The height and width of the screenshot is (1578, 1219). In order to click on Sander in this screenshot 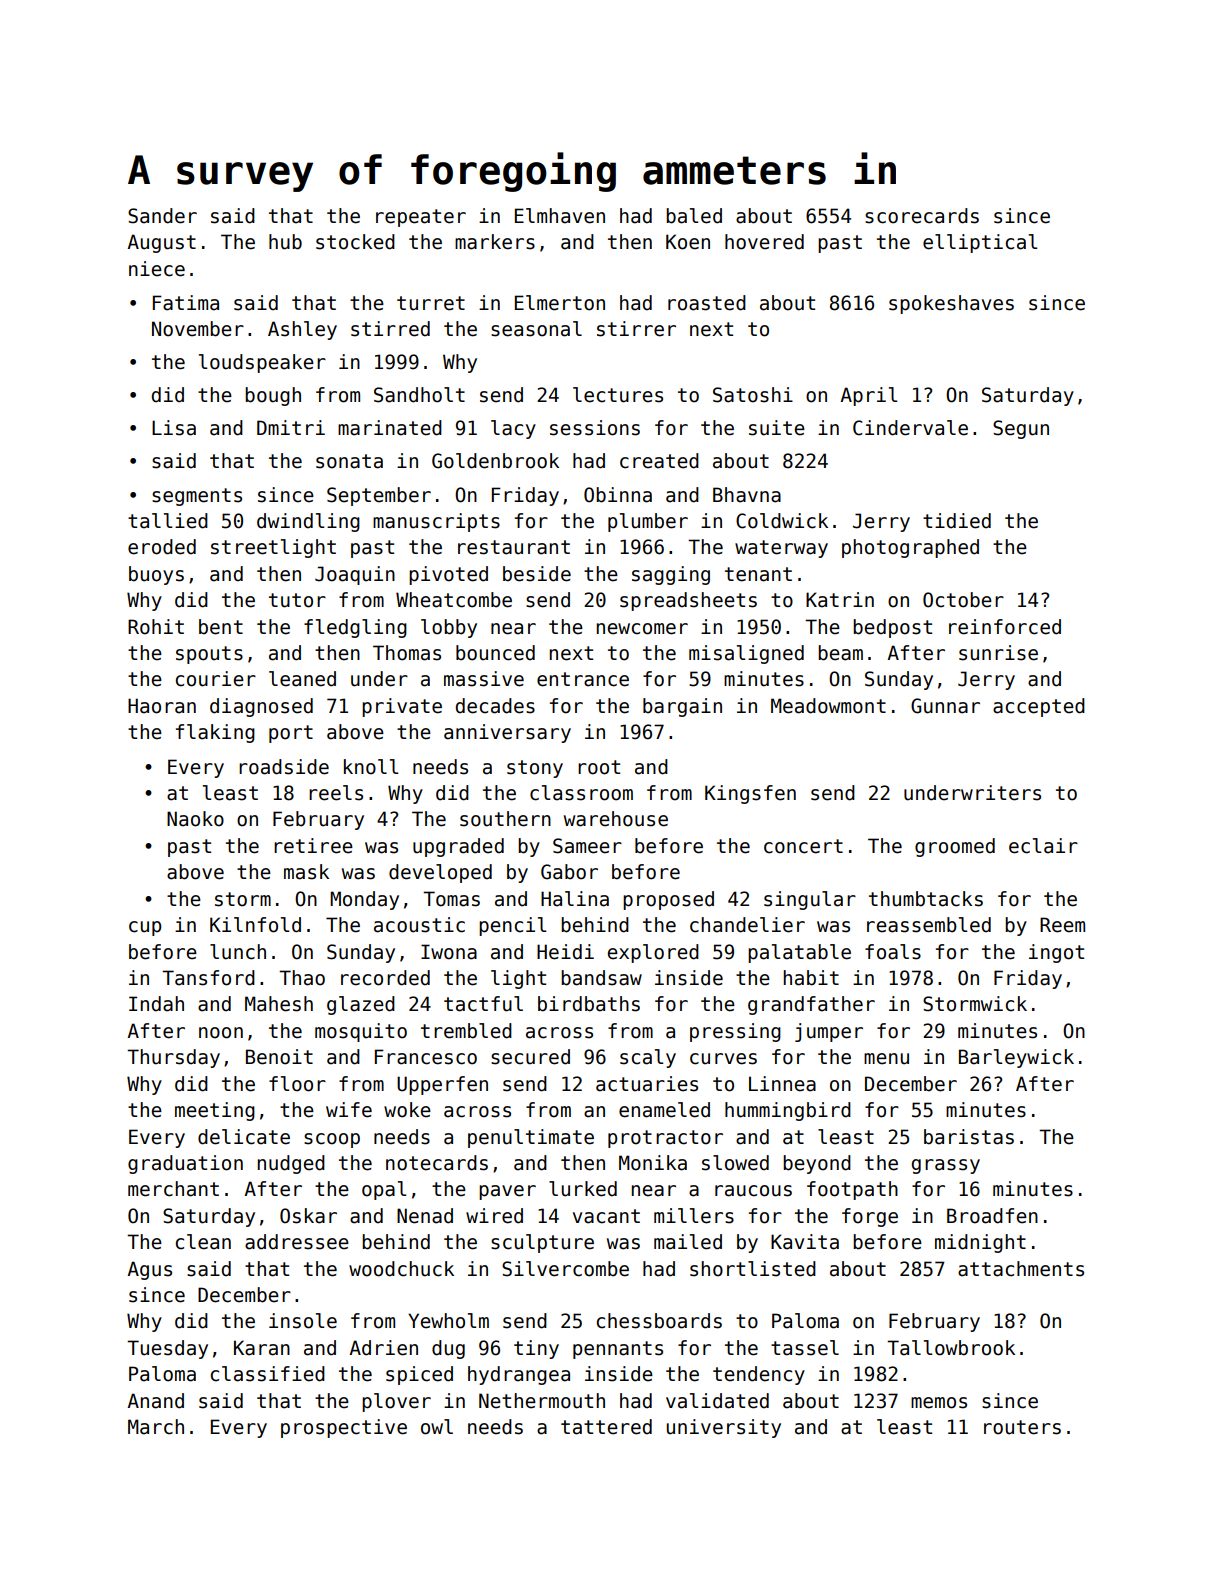, I will do `click(162, 216)`.
